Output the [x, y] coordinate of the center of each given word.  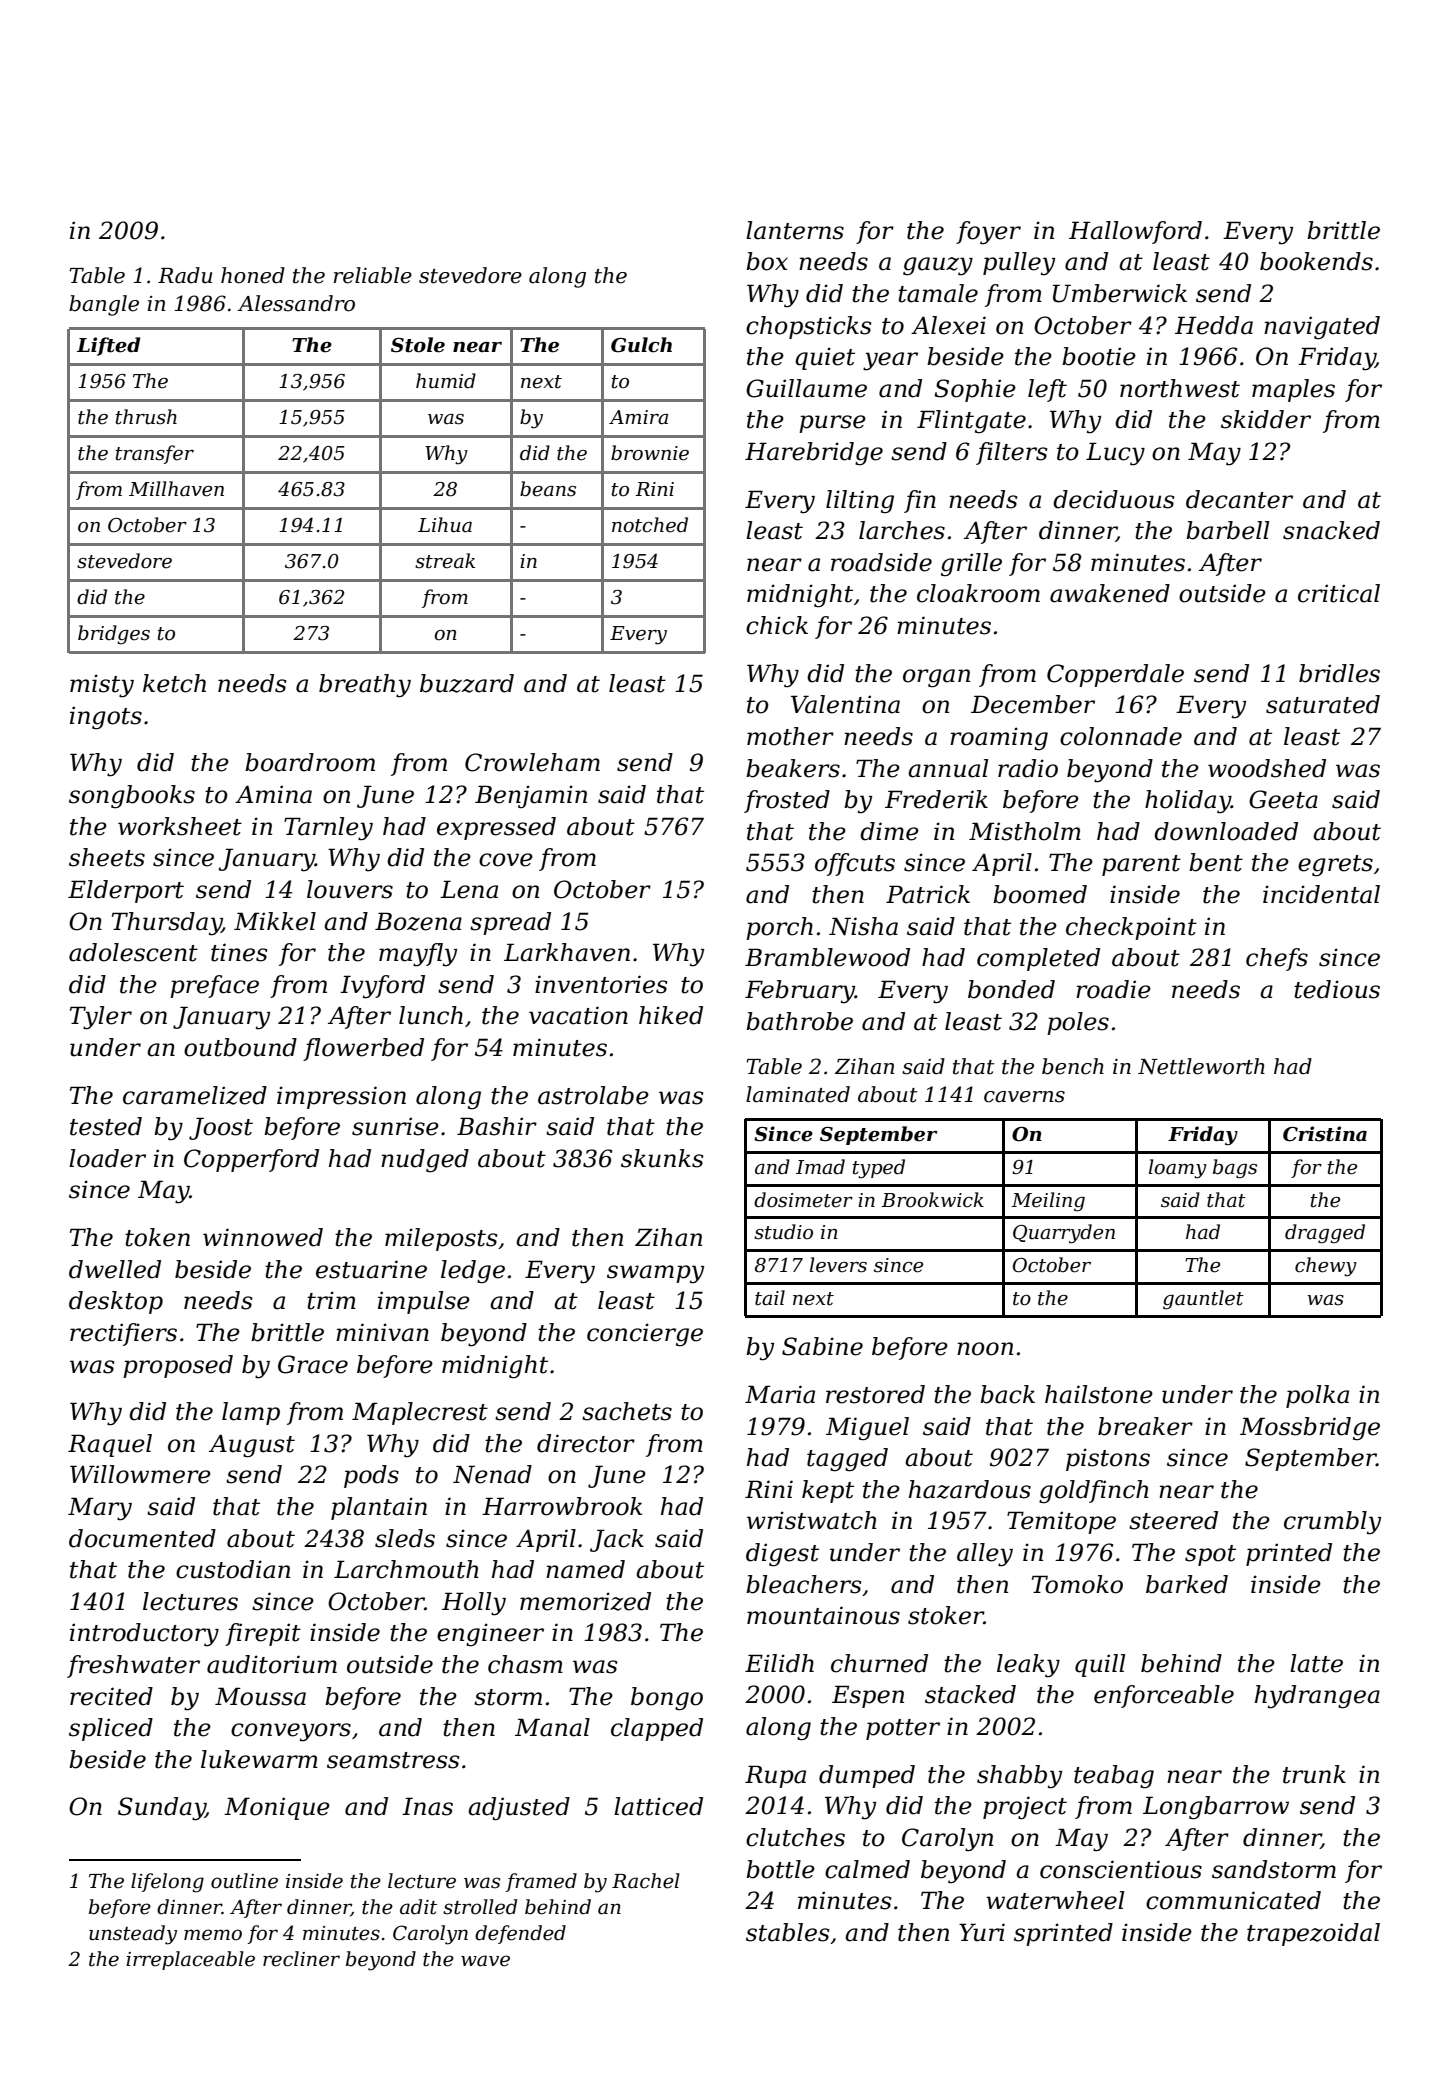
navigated [1322, 328]
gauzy [938, 266]
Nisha [863, 926]
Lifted [108, 346]
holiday [1188, 802]
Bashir [497, 1126]
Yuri [982, 1932]
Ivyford [382, 987]
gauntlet [1203, 1300]
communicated [1233, 1900]
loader [107, 1158]
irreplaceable [190, 1960]
